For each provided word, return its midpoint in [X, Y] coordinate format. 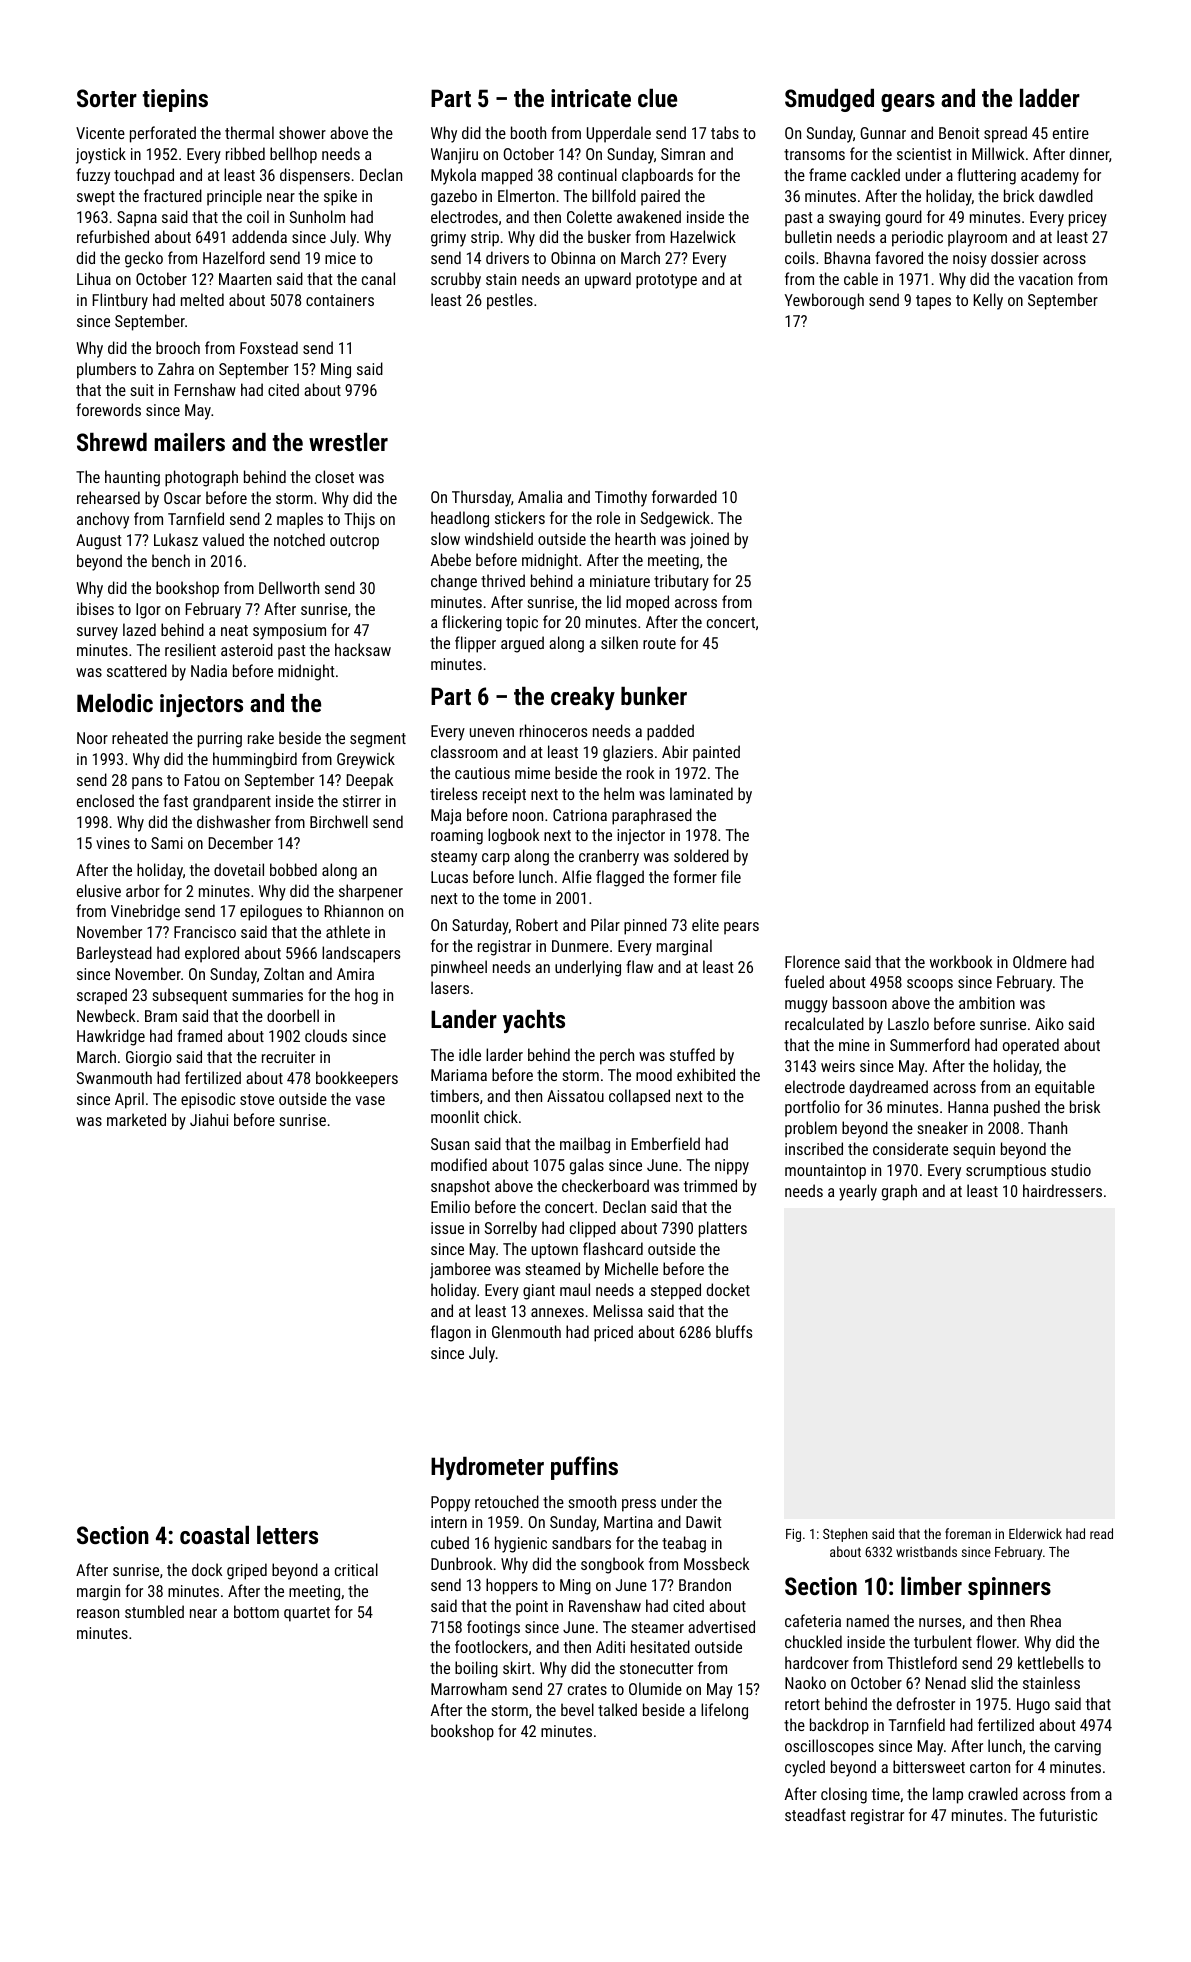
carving [1078, 1748]
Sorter [107, 98]
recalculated [824, 1023]
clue [657, 98]
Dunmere [580, 946]
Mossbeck [716, 1563]
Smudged [829, 100]
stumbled [154, 1611]
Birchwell [339, 821]
